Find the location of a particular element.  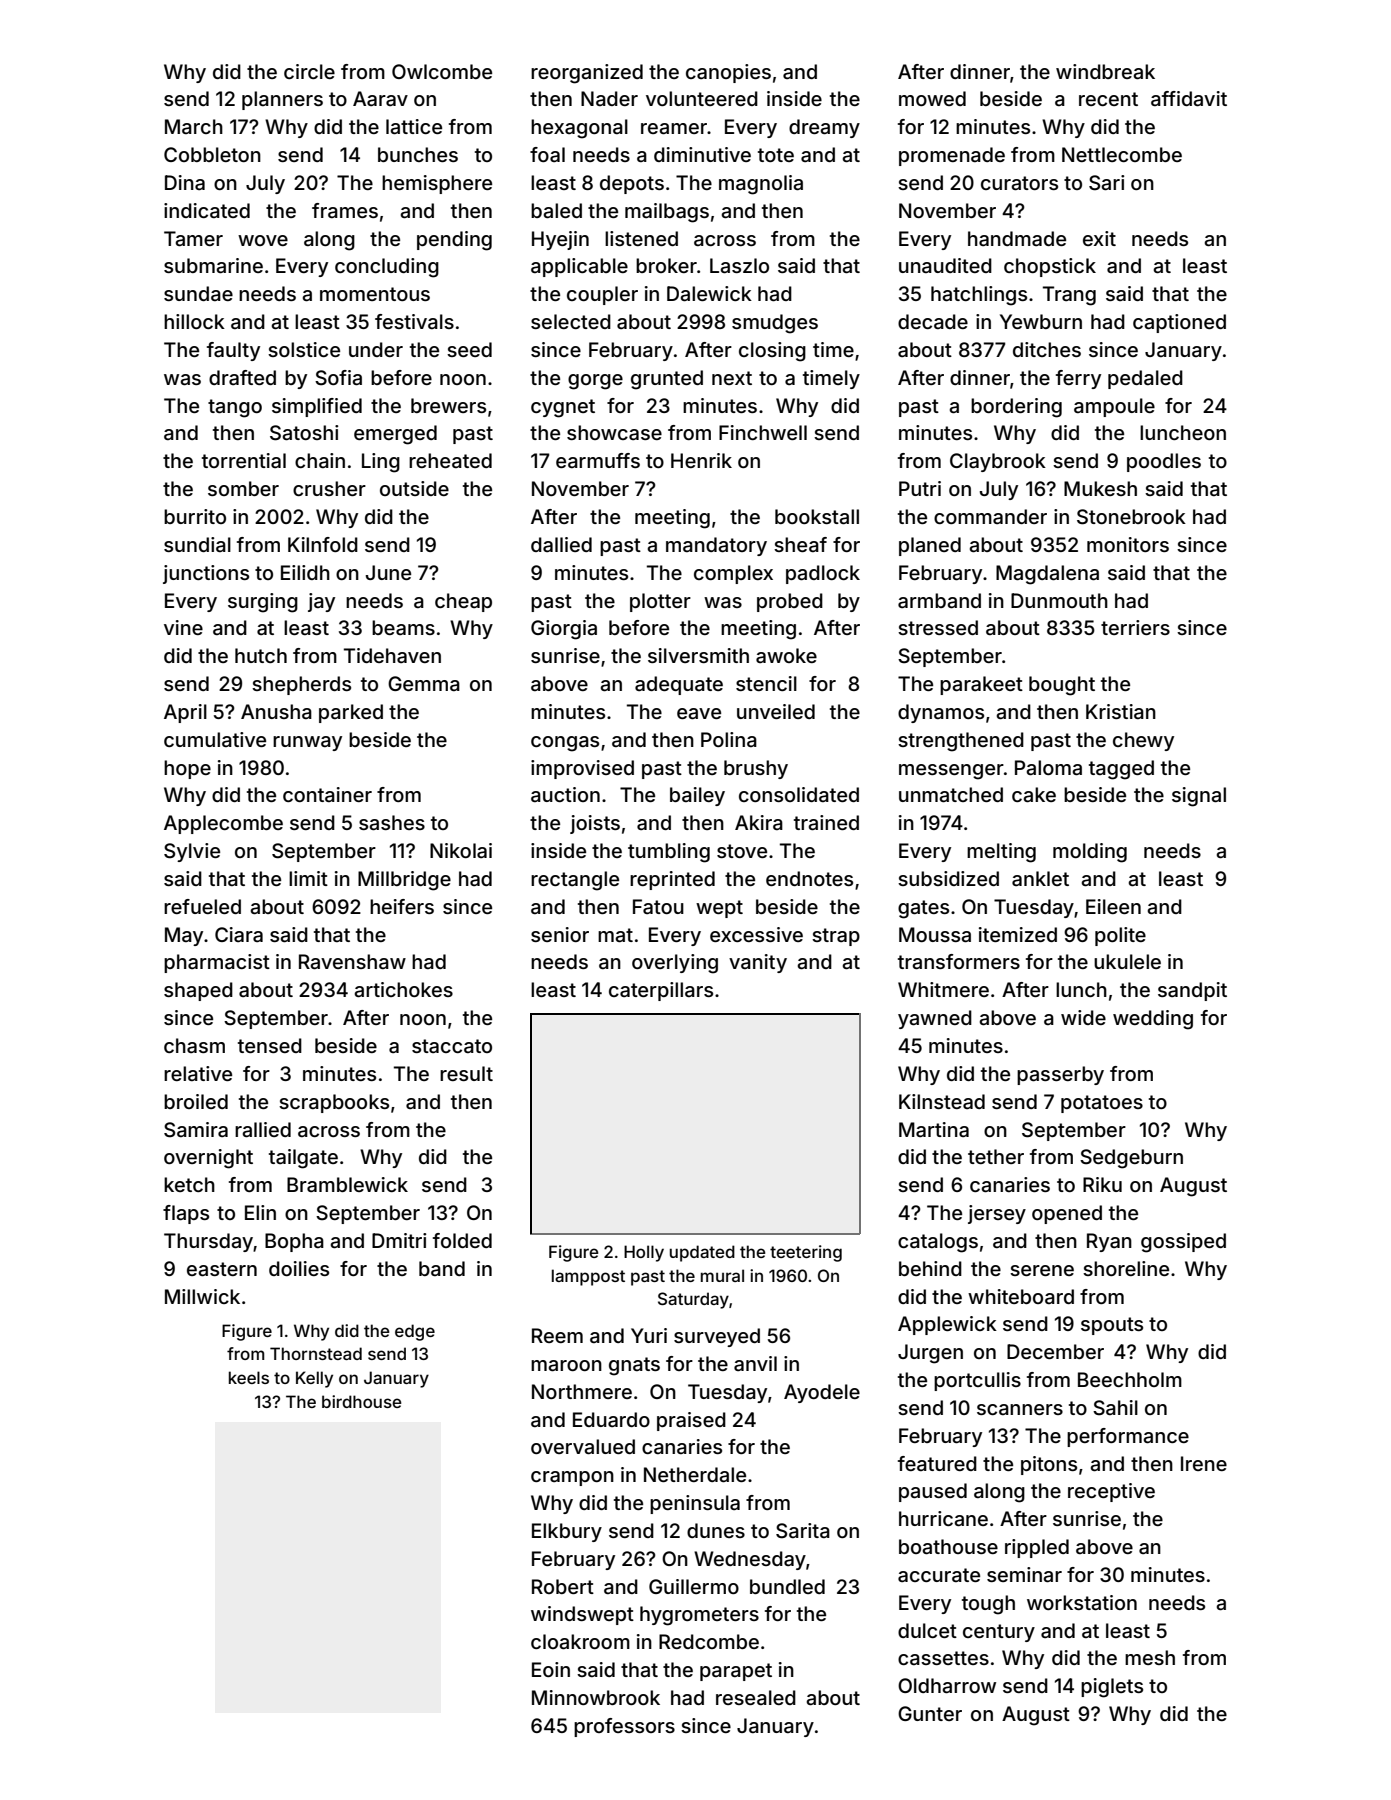

tensed is located at coordinates (270, 1045).
